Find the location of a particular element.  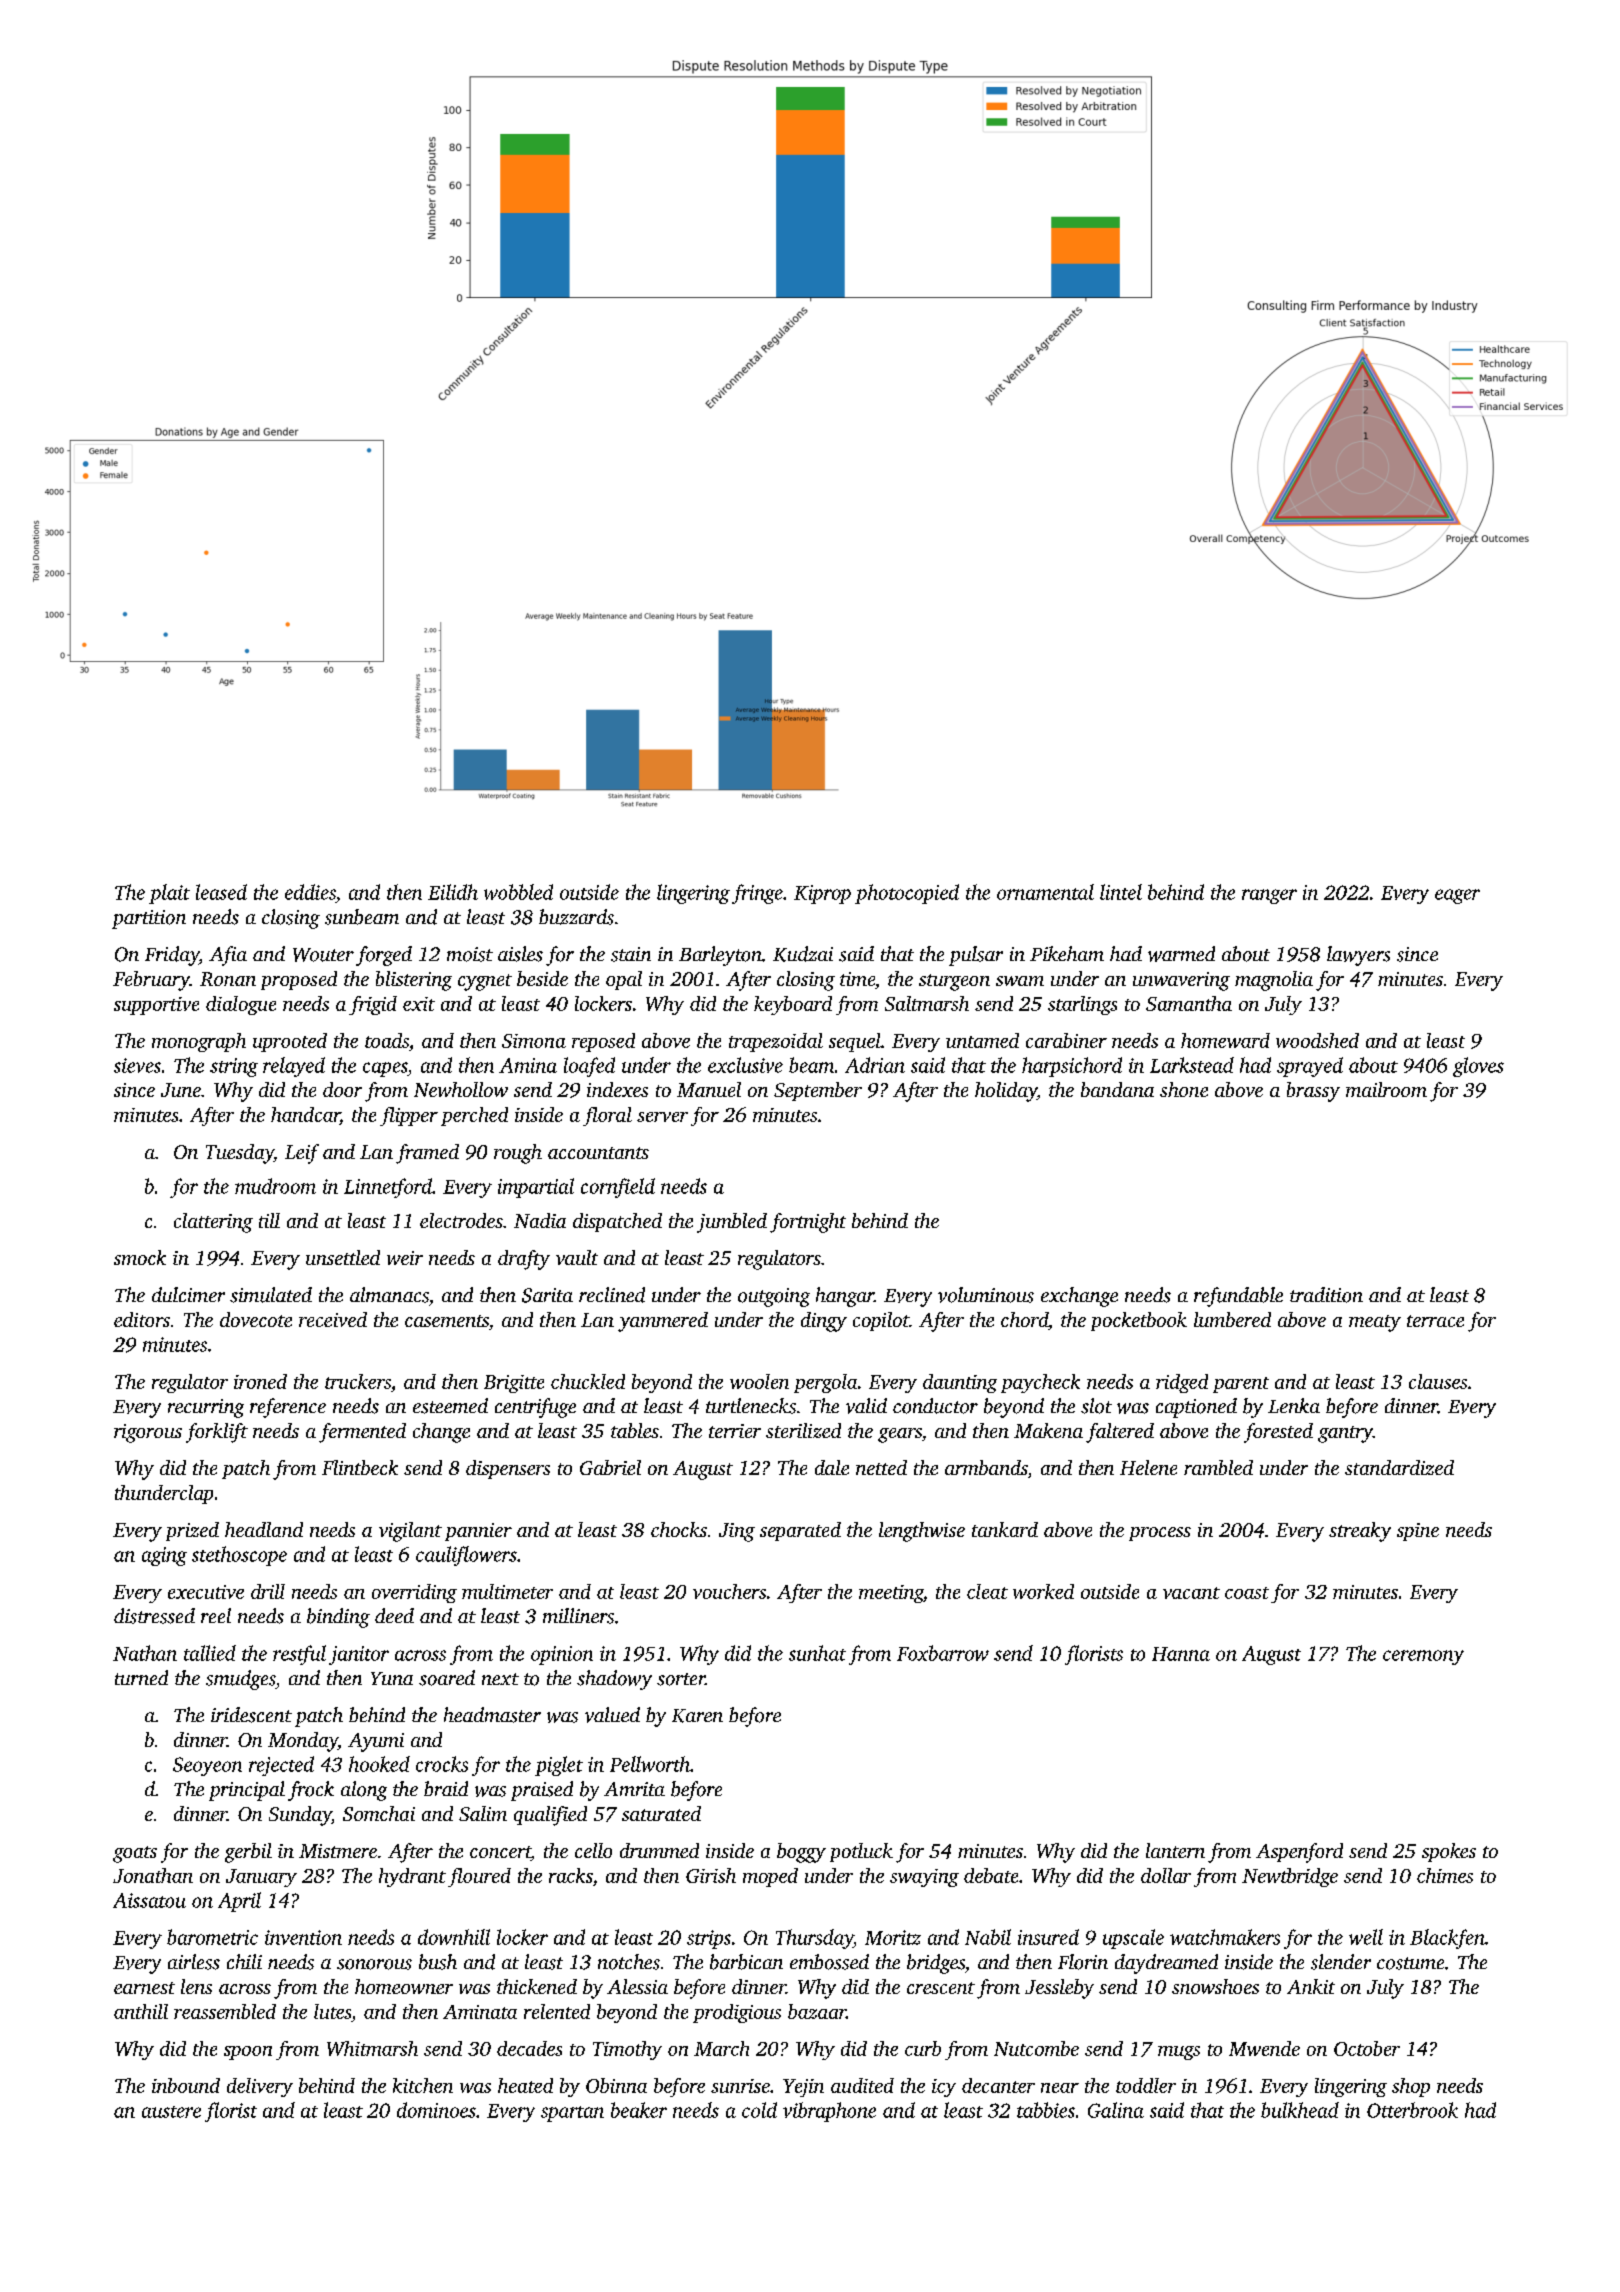

woodshed is located at coordinates (1317, 1040).
